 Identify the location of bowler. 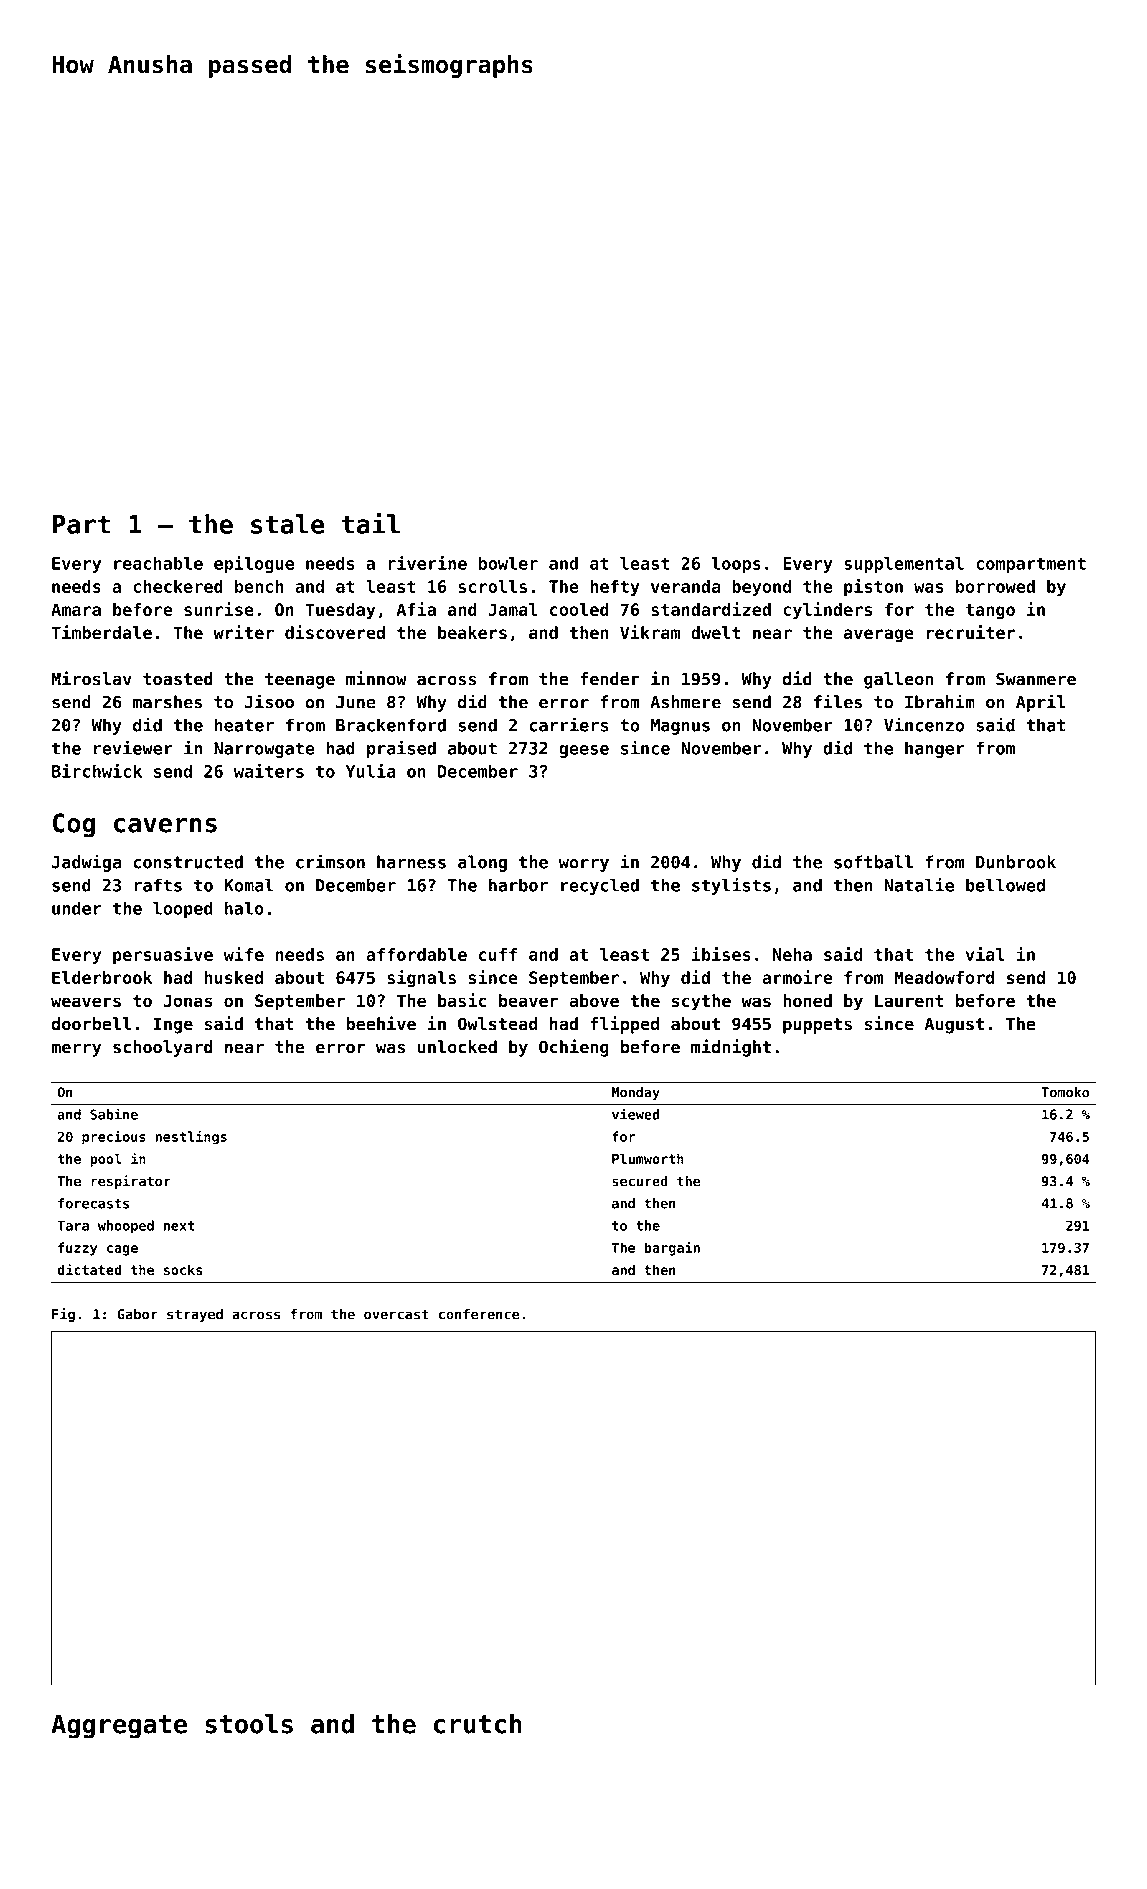
(508, 563).
